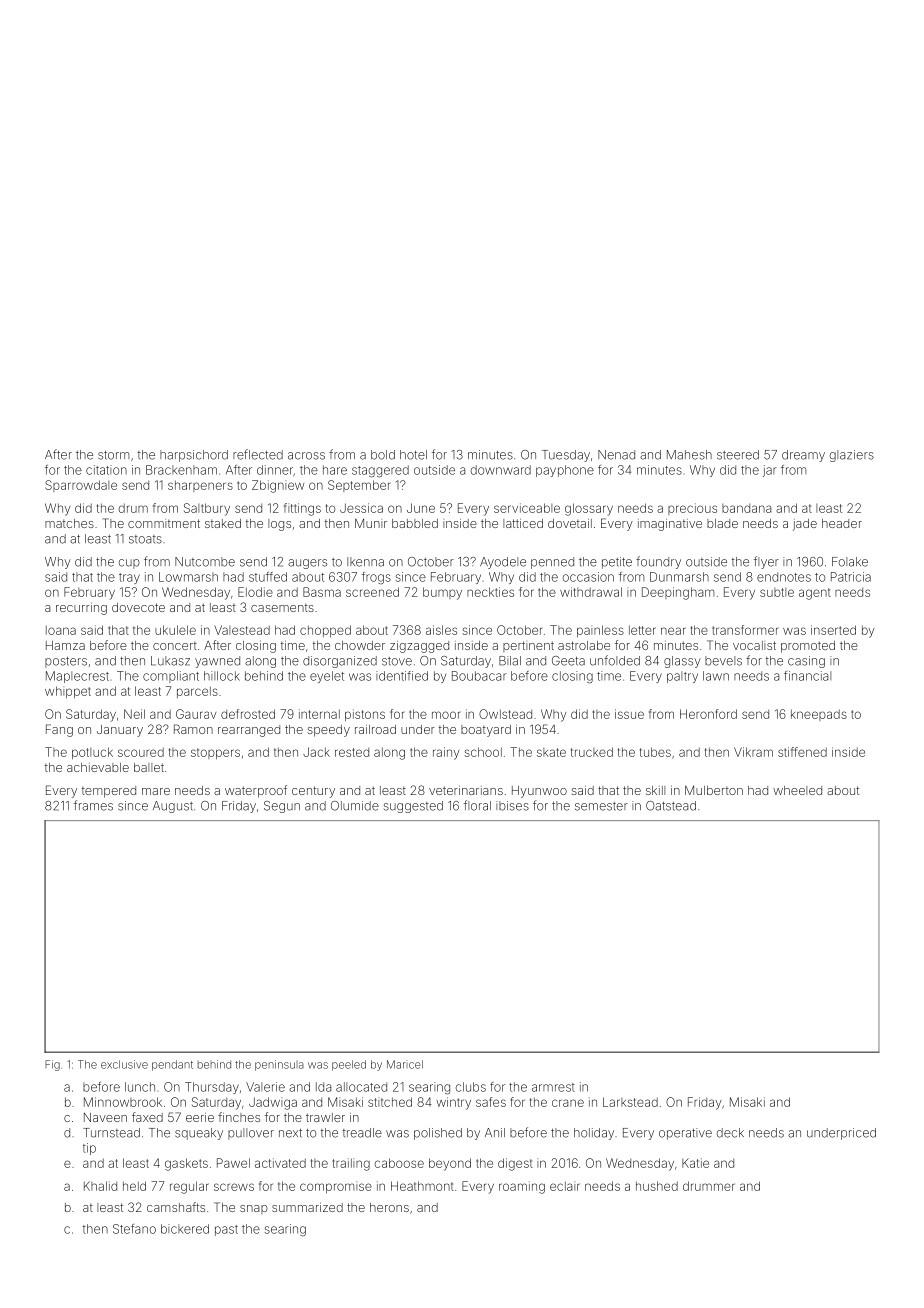 Image resolution: width=924 pixels, height=1308 pixels. I want to click on roaming, so click(522, 1187).
